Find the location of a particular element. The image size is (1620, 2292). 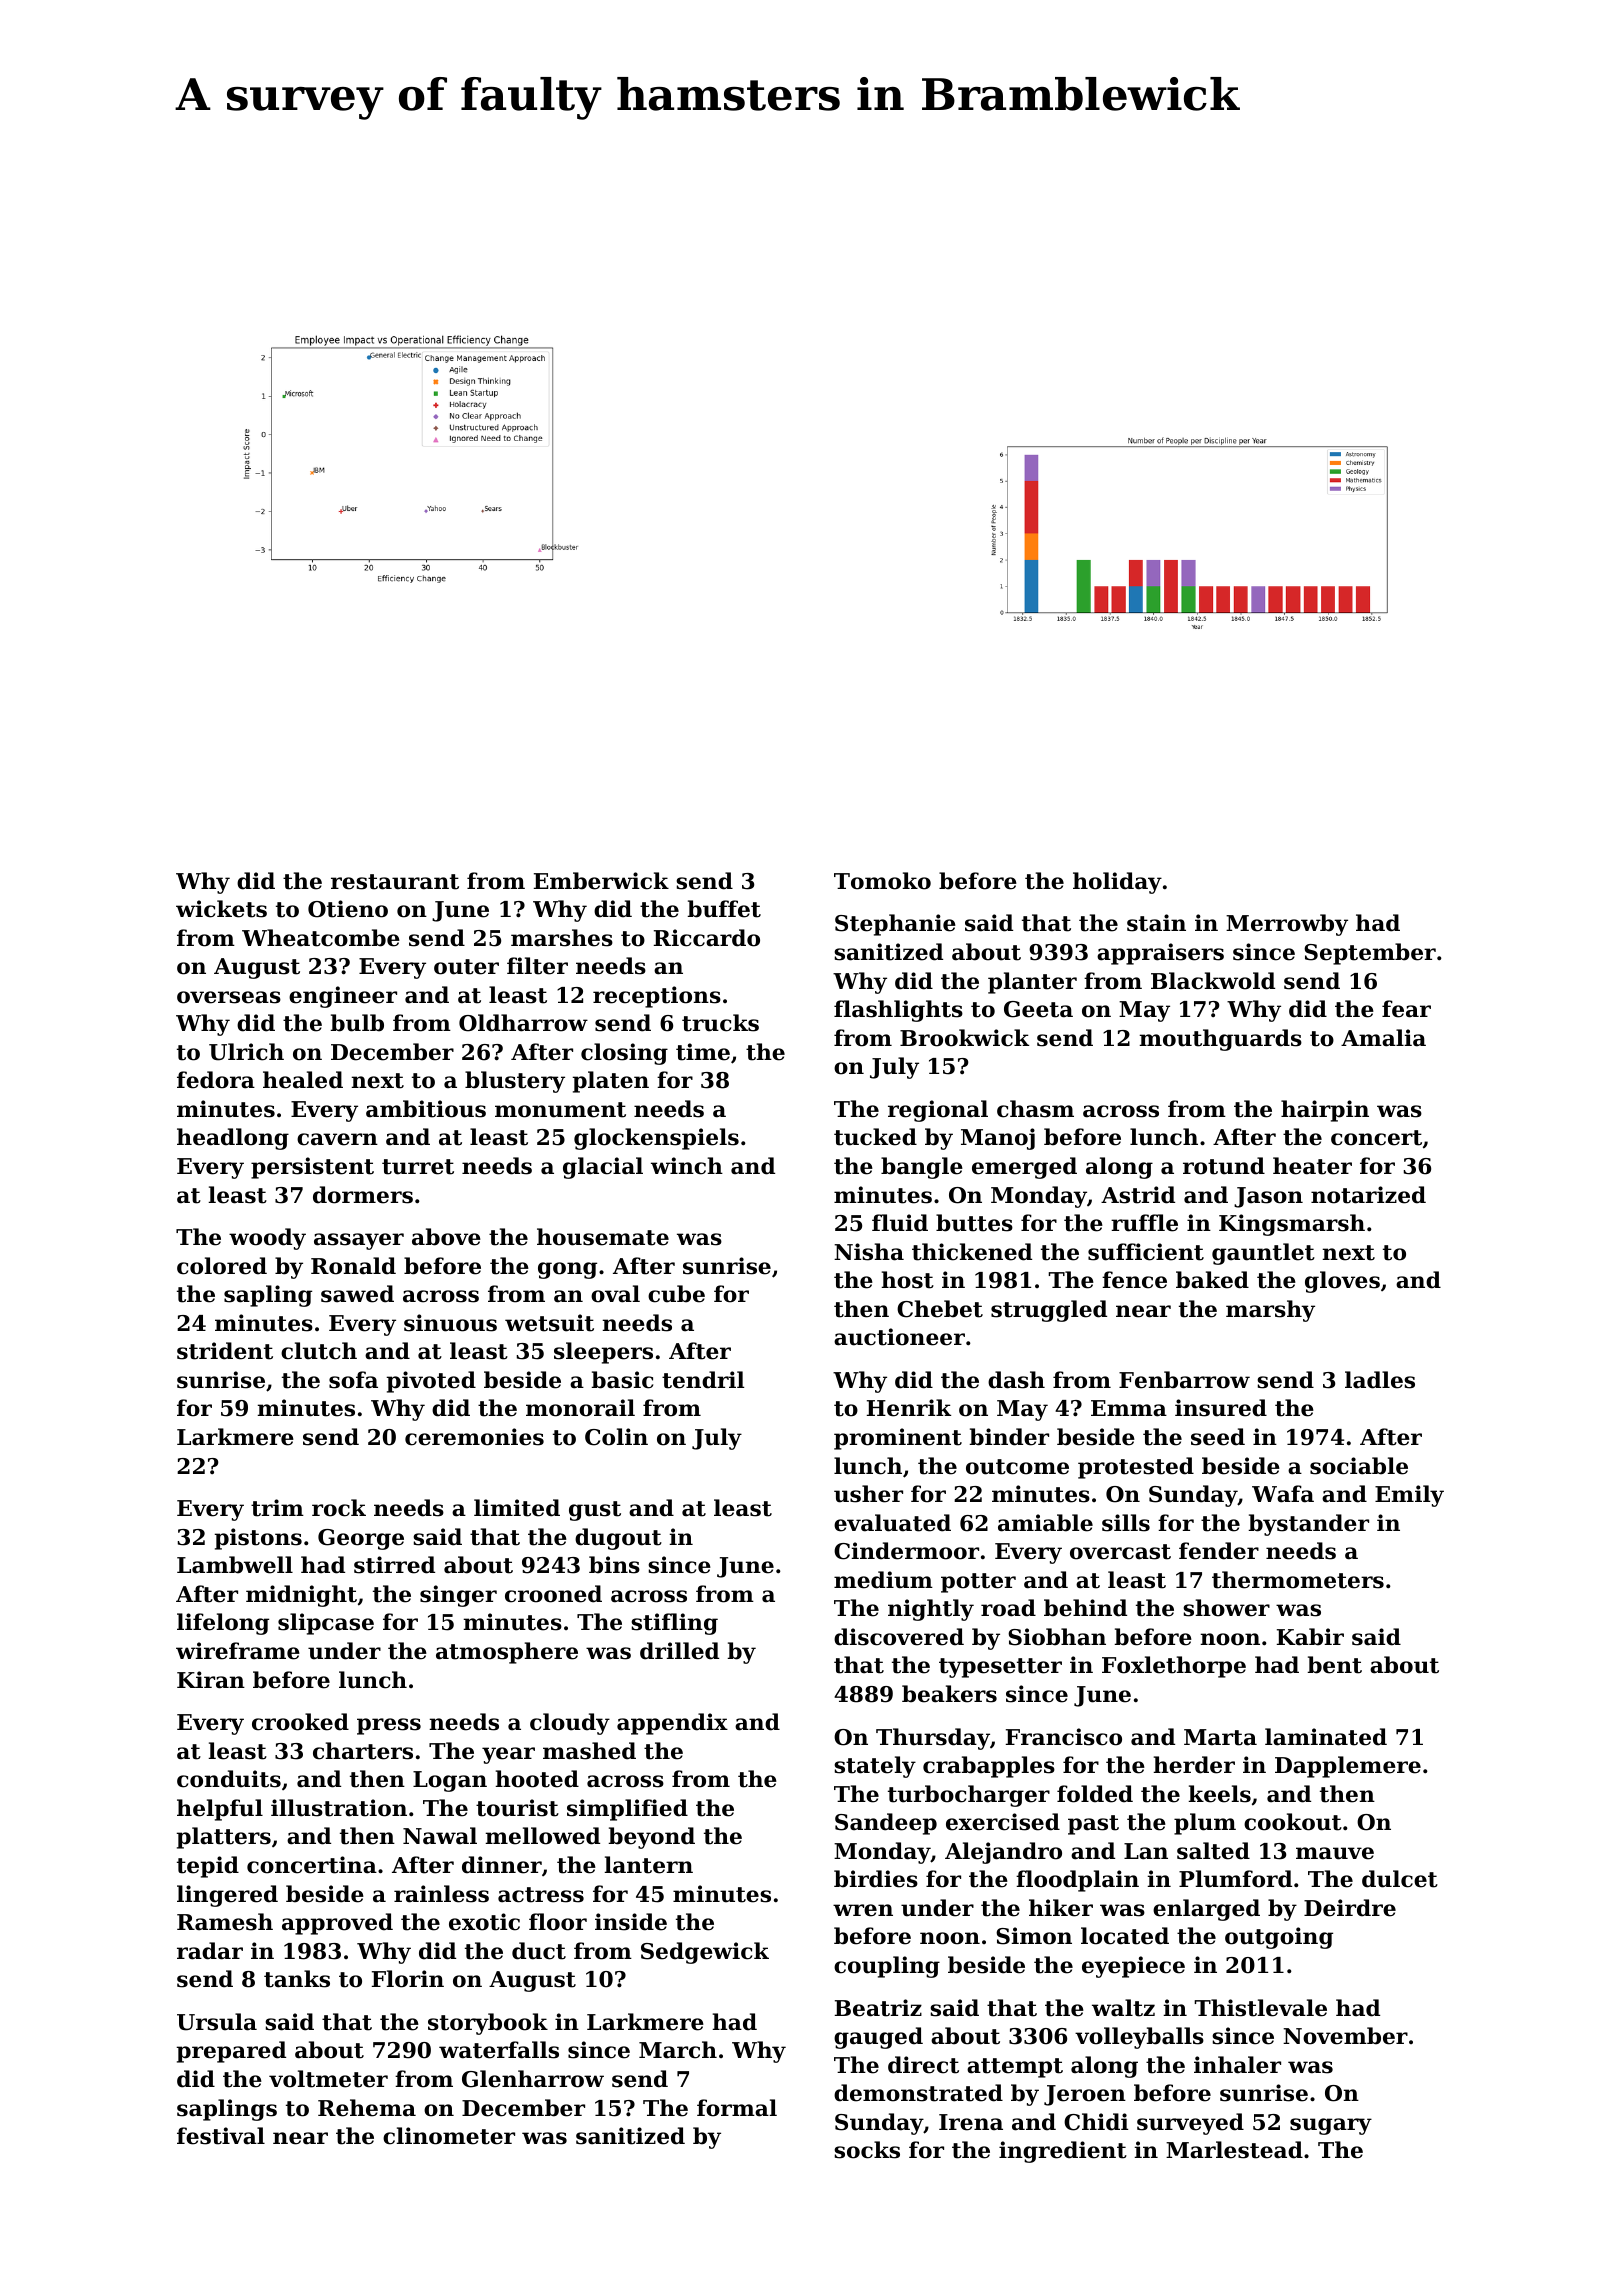

Marlestead is located at coordinates (1234, 2150).
